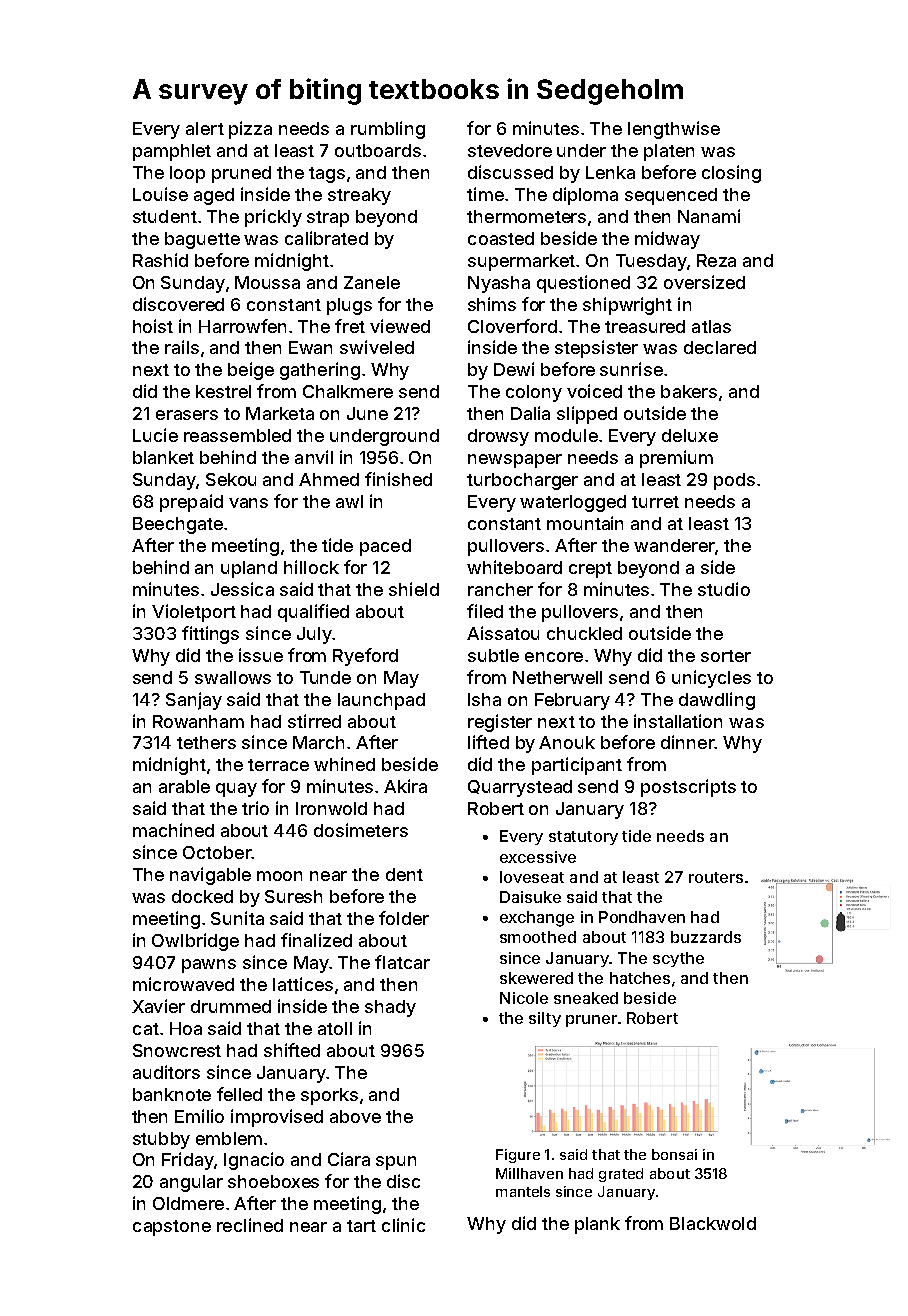  I want to click on rumbling, so click(388, 130).
